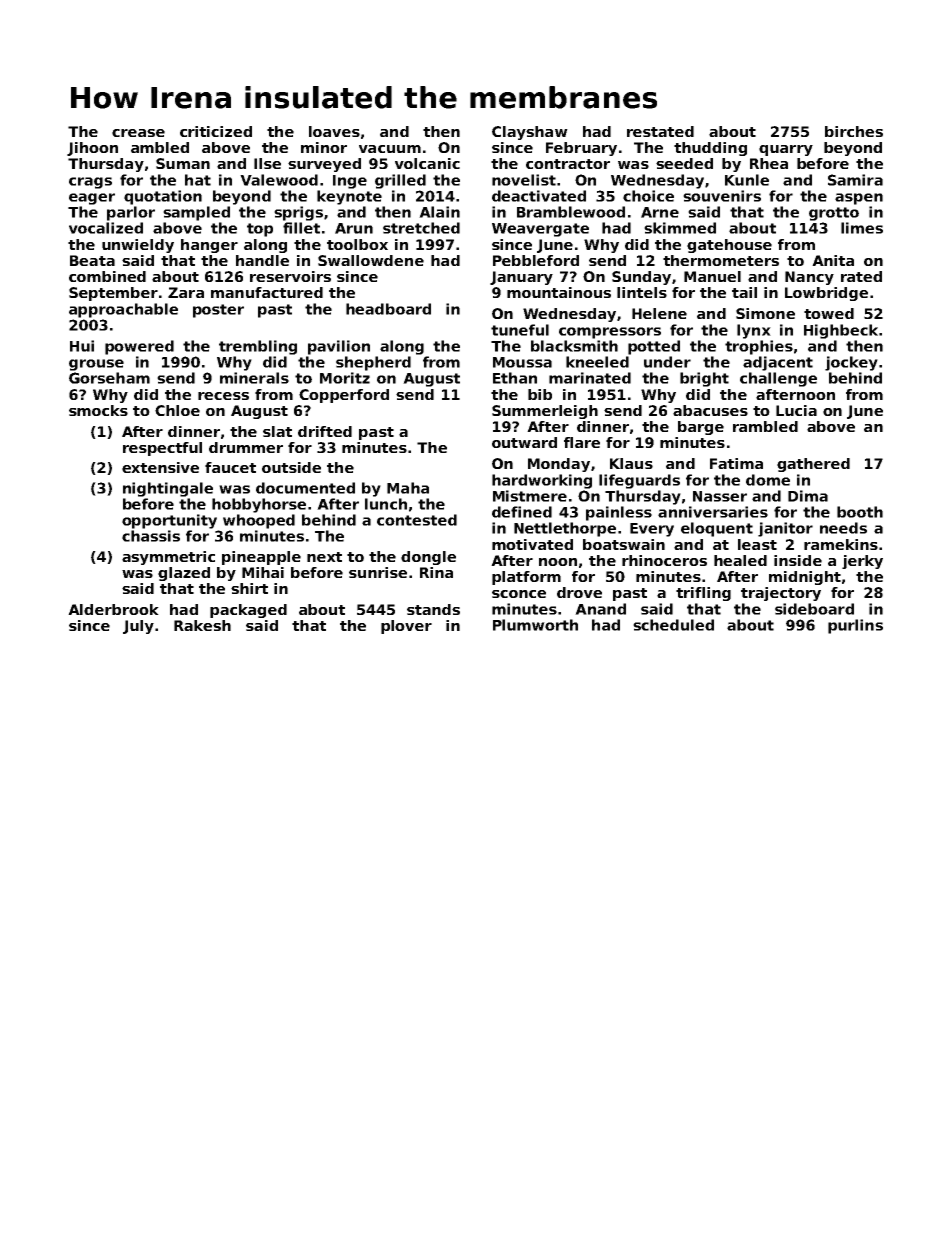 This image has height=1233, width=952. I want to click on Clayshaw, so click(530, 133).
